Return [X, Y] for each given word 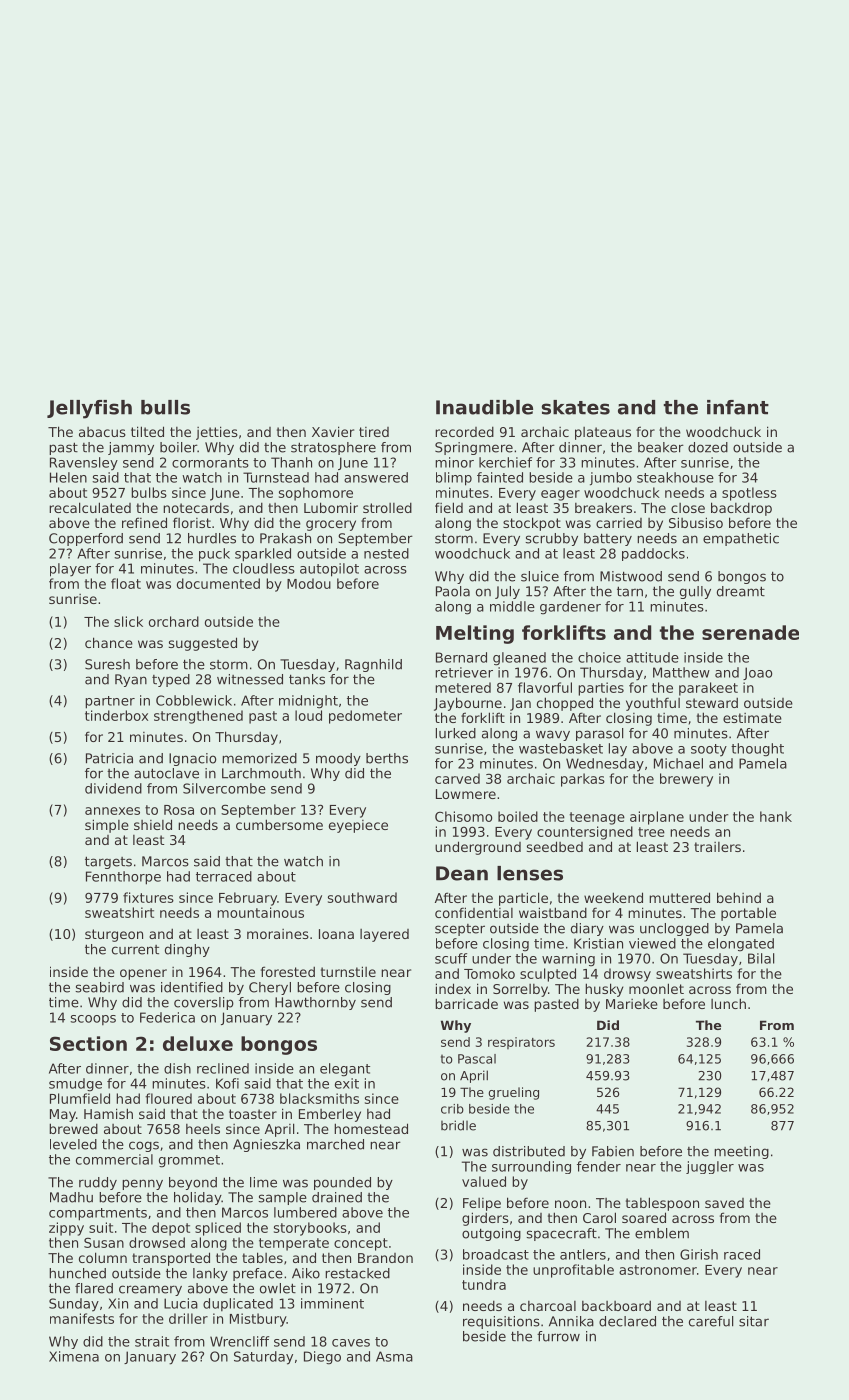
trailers [717, 847]
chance [109, 642]
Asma [394, 1356]
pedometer [365, 717]
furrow [558, 1336]
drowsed [157, 1242]
